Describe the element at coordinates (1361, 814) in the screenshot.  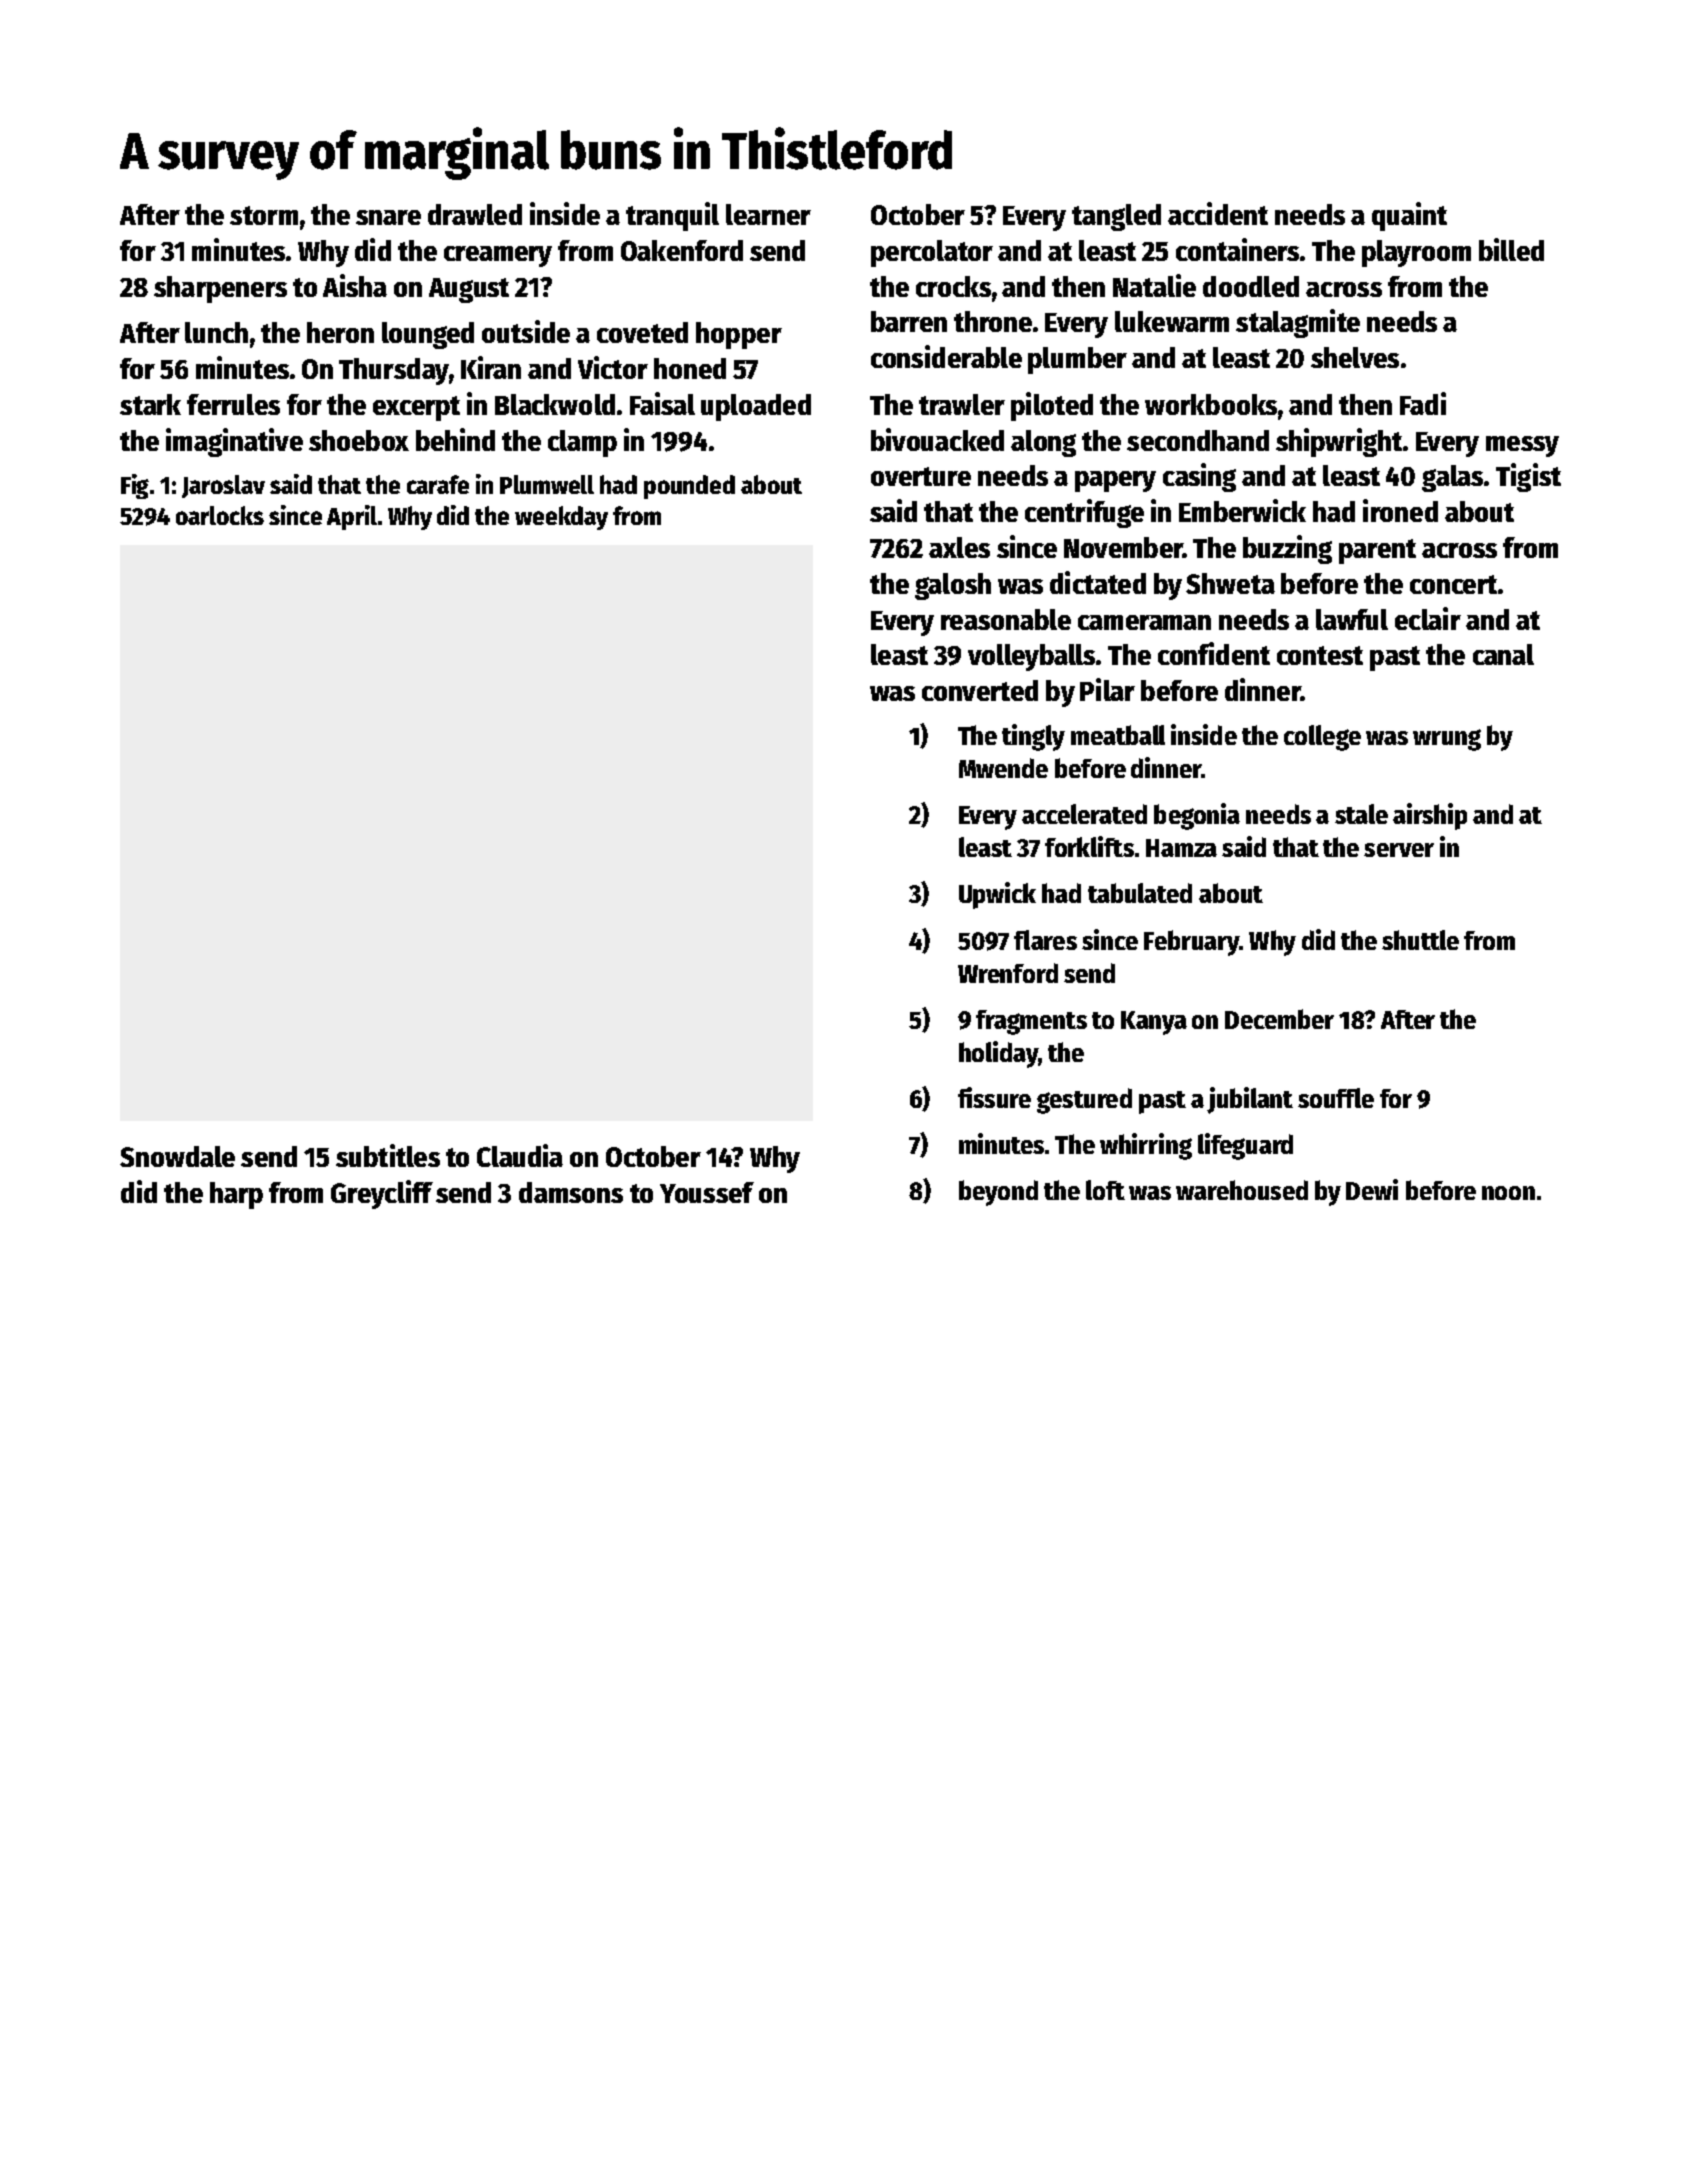
I see `stale` at that location.
